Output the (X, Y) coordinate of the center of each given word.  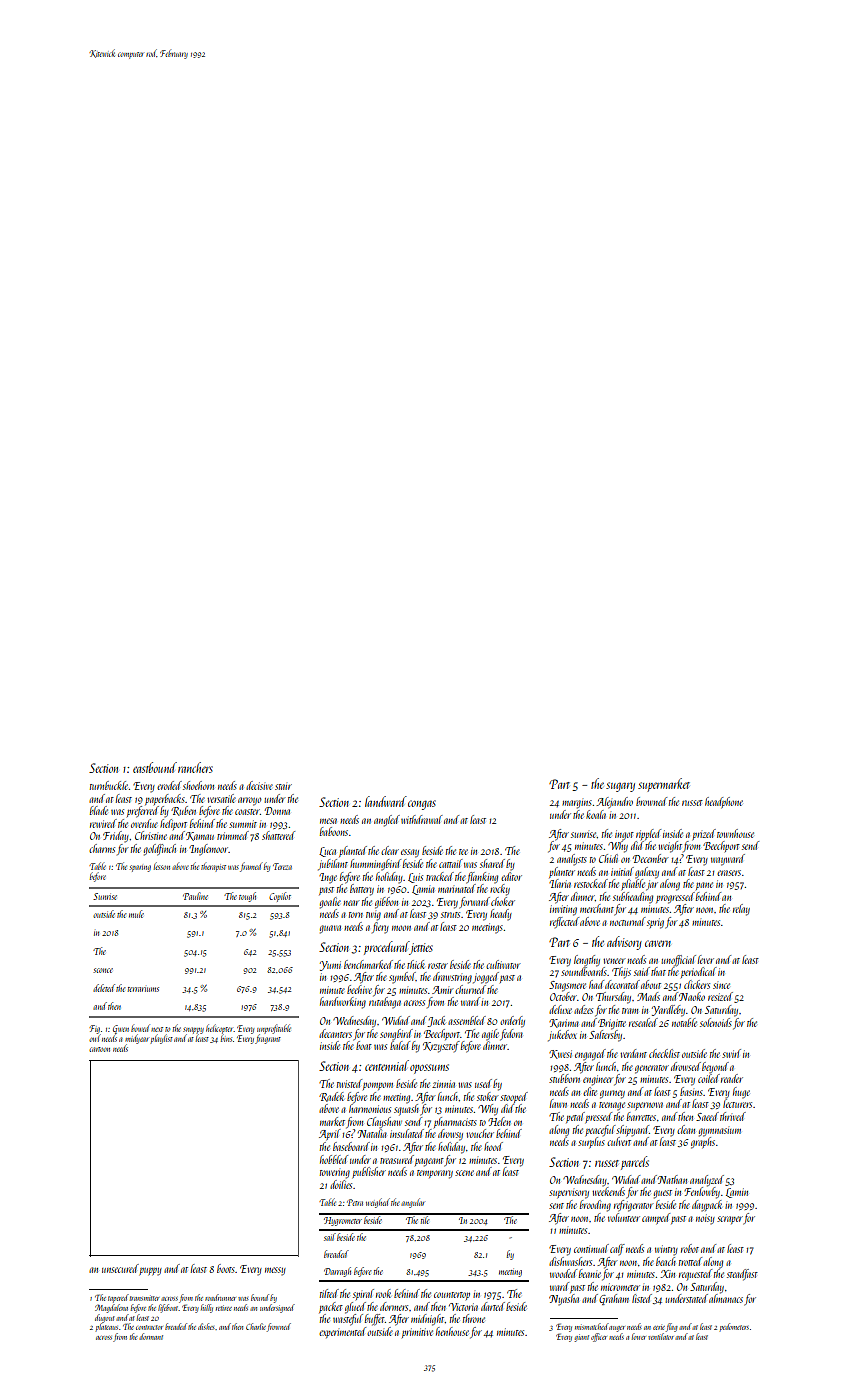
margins (577, 804)
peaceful (600, 1130)
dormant (151, 1336)
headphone (724, 802)
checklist (664, 1053)
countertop (452, 1296)
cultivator (503, 964)
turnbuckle (109, 785)
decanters (335, 1033)
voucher (480, 1133)
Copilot (280, 897)
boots (226, 1268)
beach (666, 1261)
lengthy (587, 960)
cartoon (99, 1049)
